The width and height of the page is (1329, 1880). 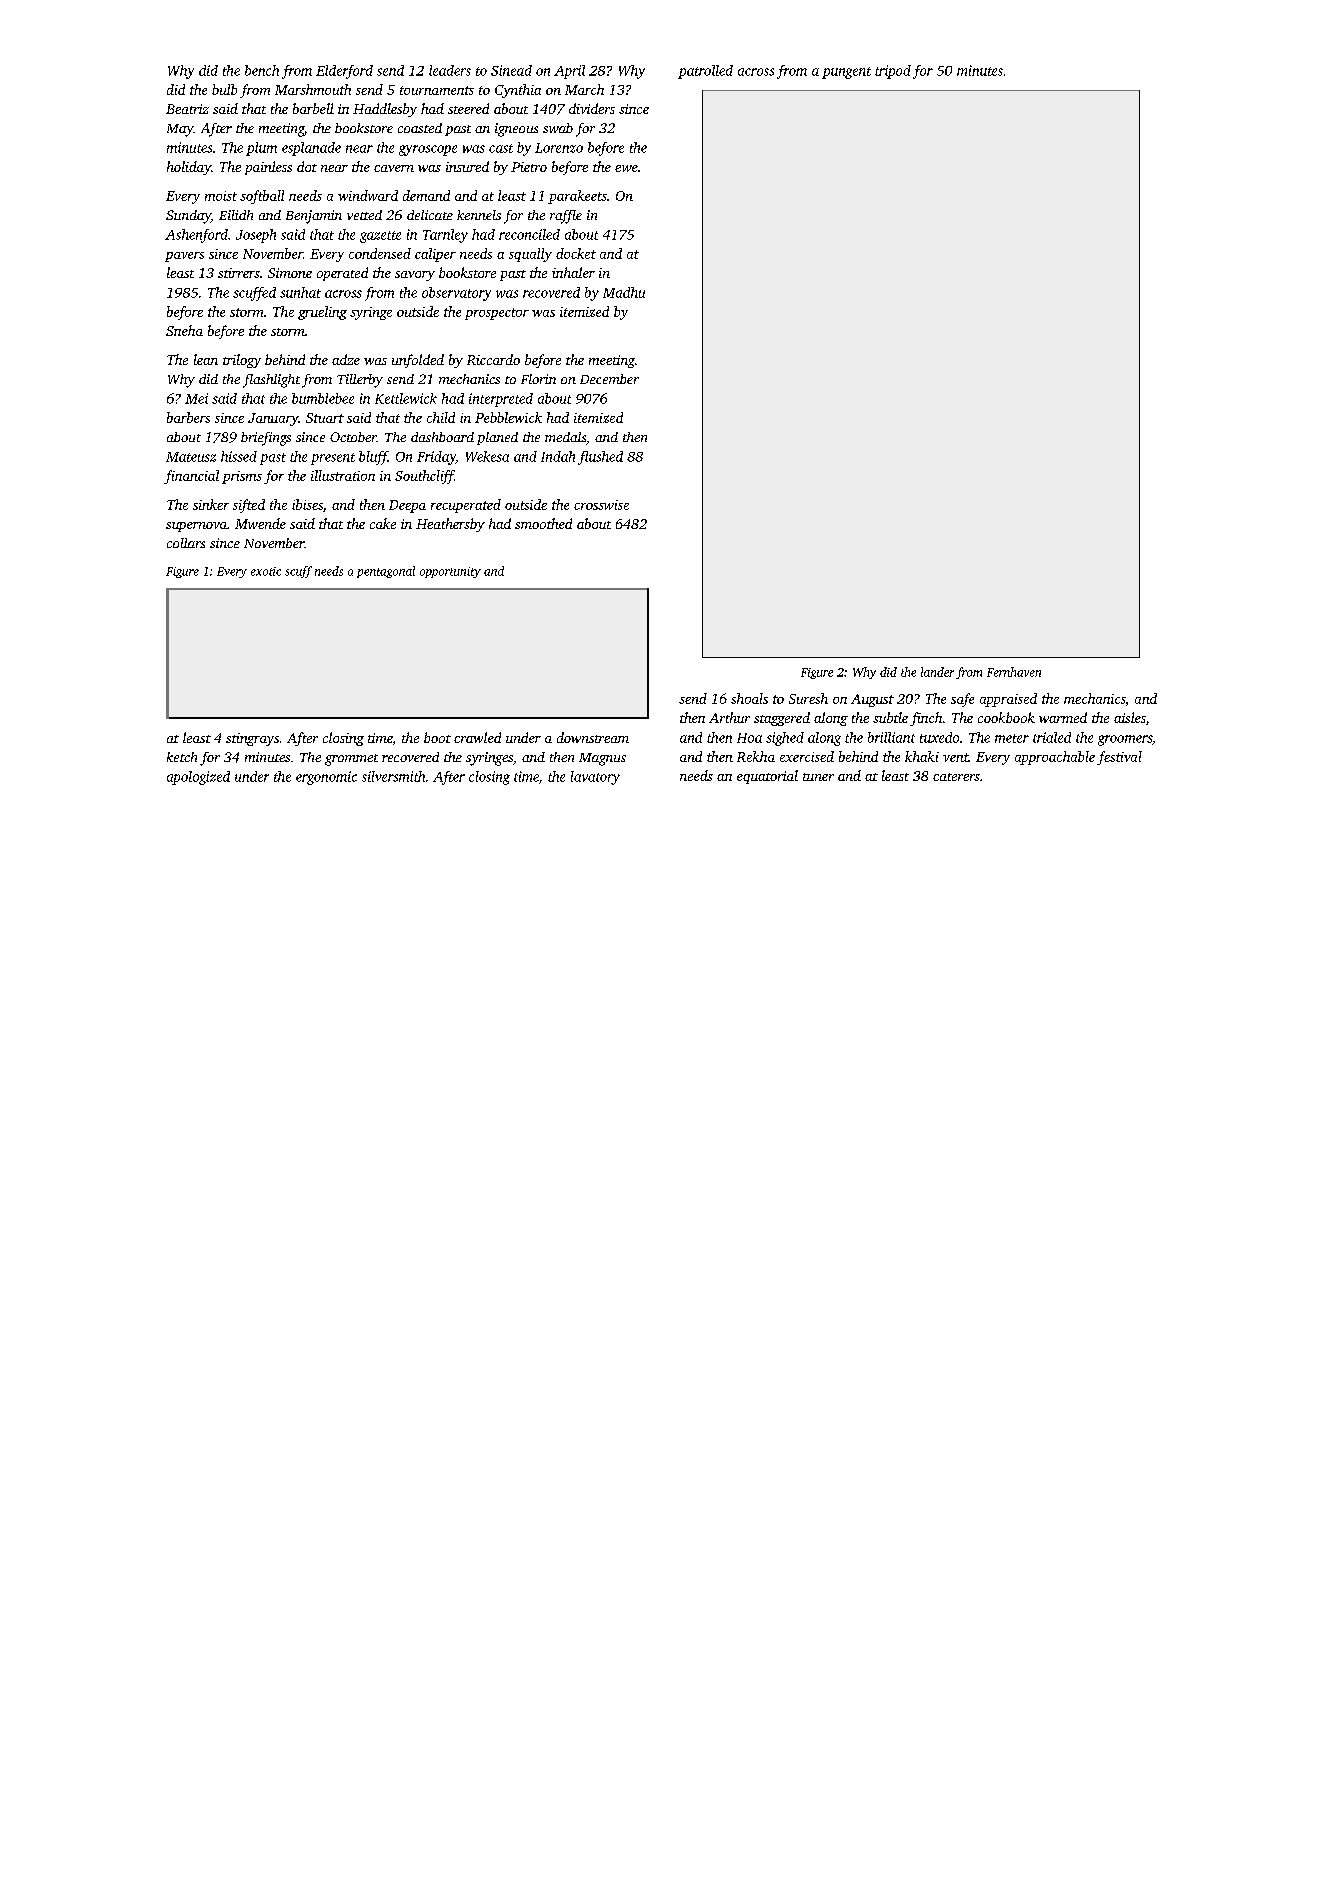 What do you see at coordinates (360, 381) in the page?
I see `Tillerby` at bounding box center [360, 381].
